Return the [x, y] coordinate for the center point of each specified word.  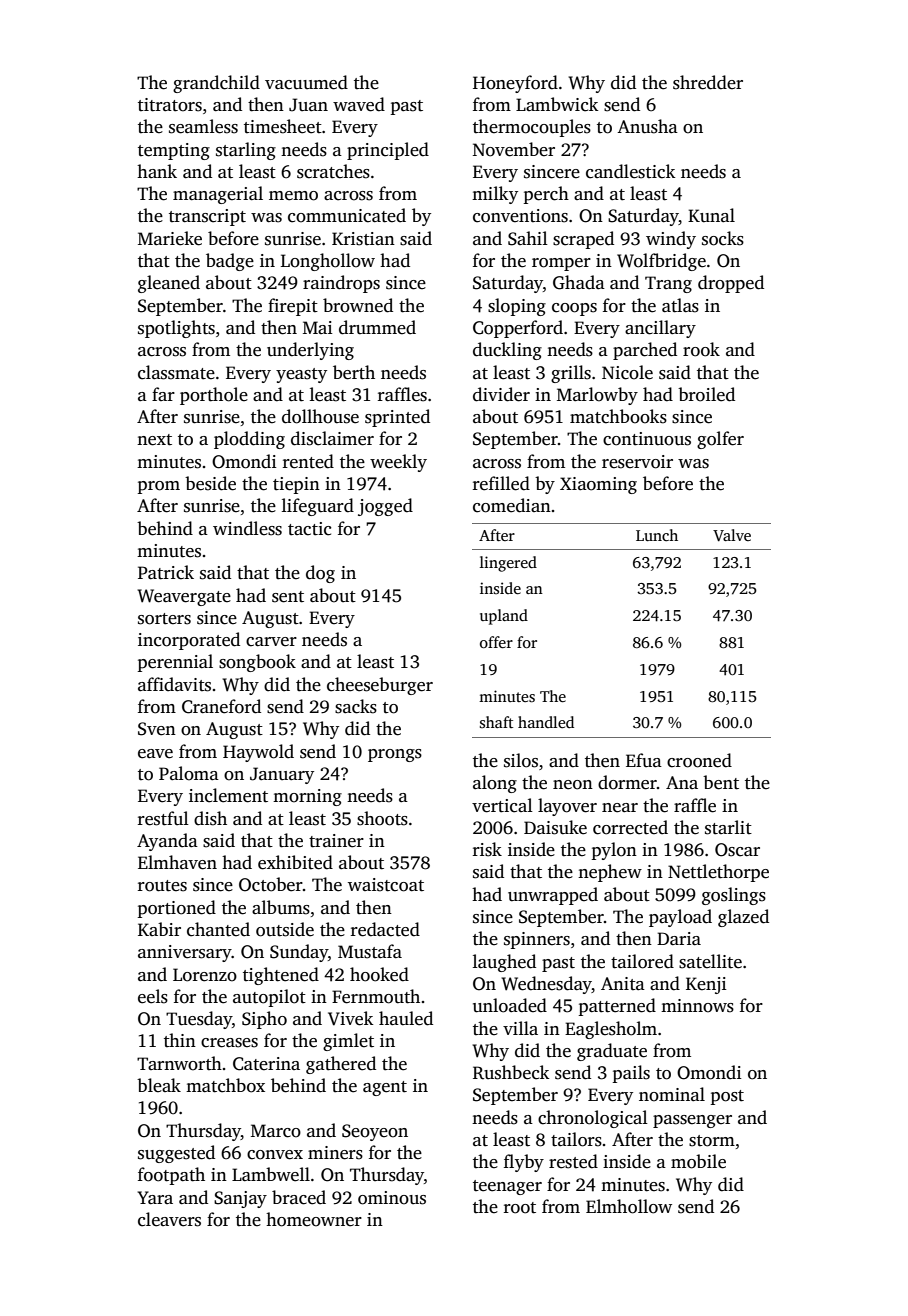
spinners [537, 940]
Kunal [711, 215]
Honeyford [515, 84]
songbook [257, 663]
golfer [720, 440]
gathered [341, 1065]
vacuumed [306, 82]
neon [573, 785]
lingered [508, 564]
